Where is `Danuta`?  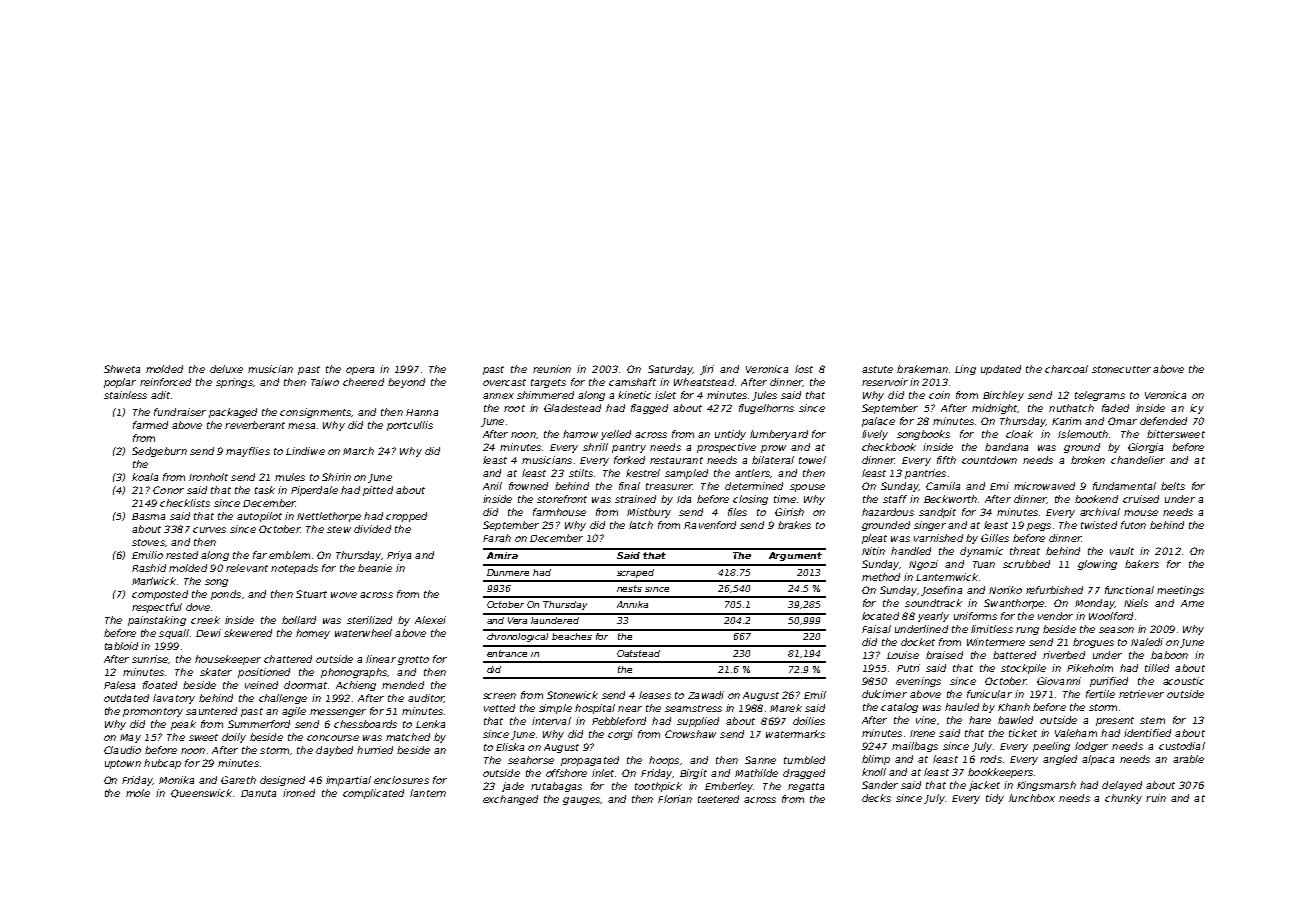
Danuta is located at coordinates (258, 793).
